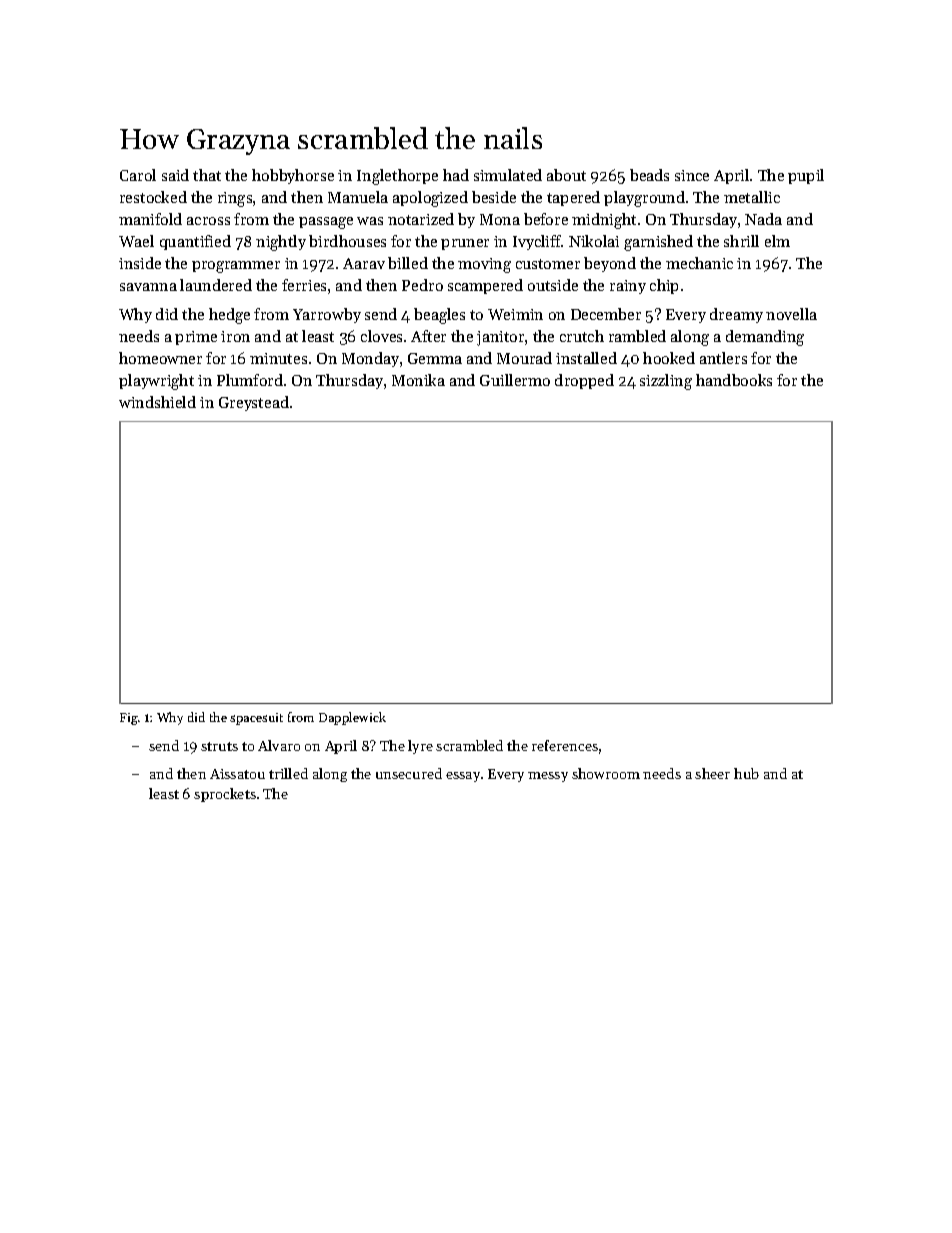 This page has height=1233, width=952. Describe the element at coordinates (256, 719) in the page. I see `spacesuit` at that location.
